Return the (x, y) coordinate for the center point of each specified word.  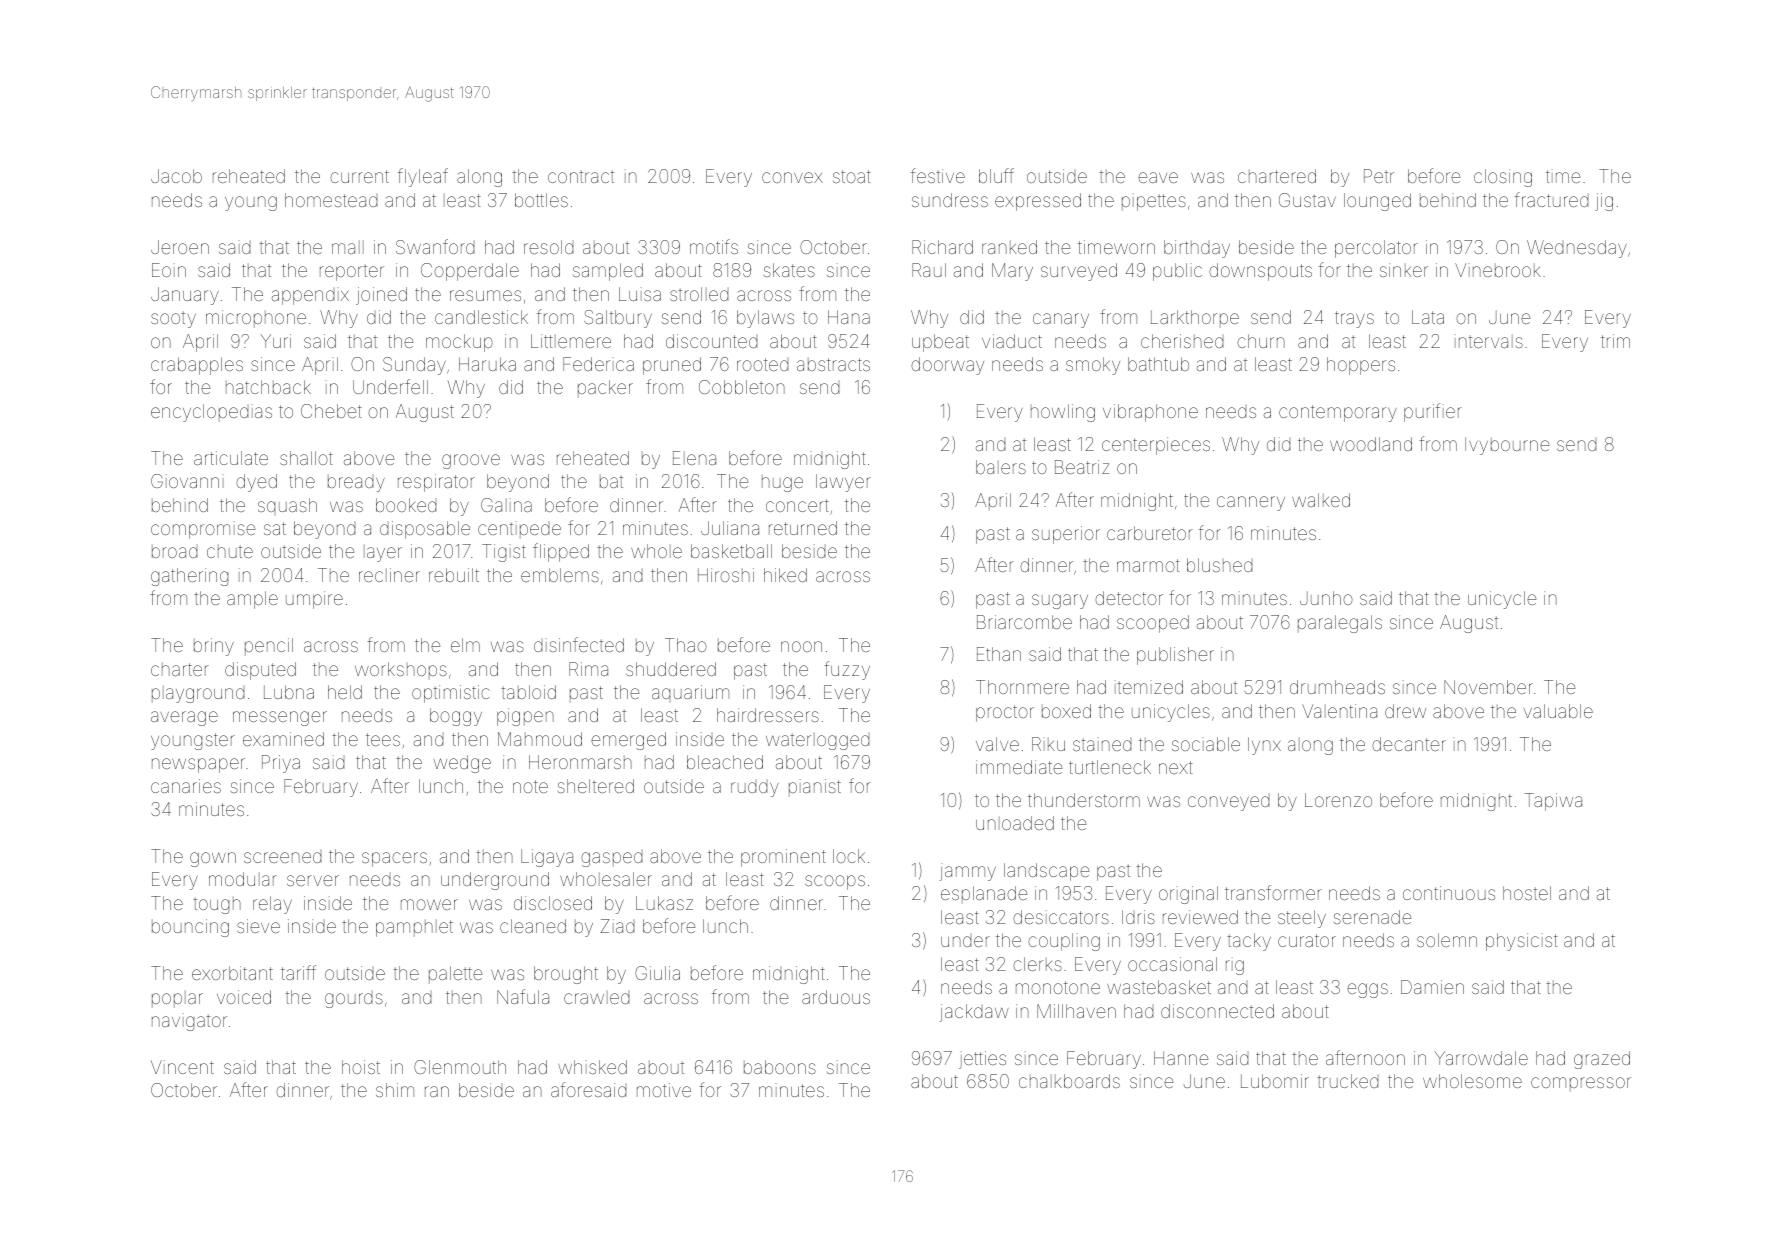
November (1488, 687)
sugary (1060, 601)
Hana (849, 317)
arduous (836, 997)
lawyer (843, 483)
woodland (1371, 444)
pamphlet (414, 928)
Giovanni (187, 481)
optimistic (451, 694)
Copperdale (470, 272)
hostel (1527, 893)
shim (395, 1090)
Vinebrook (1497, 270)
